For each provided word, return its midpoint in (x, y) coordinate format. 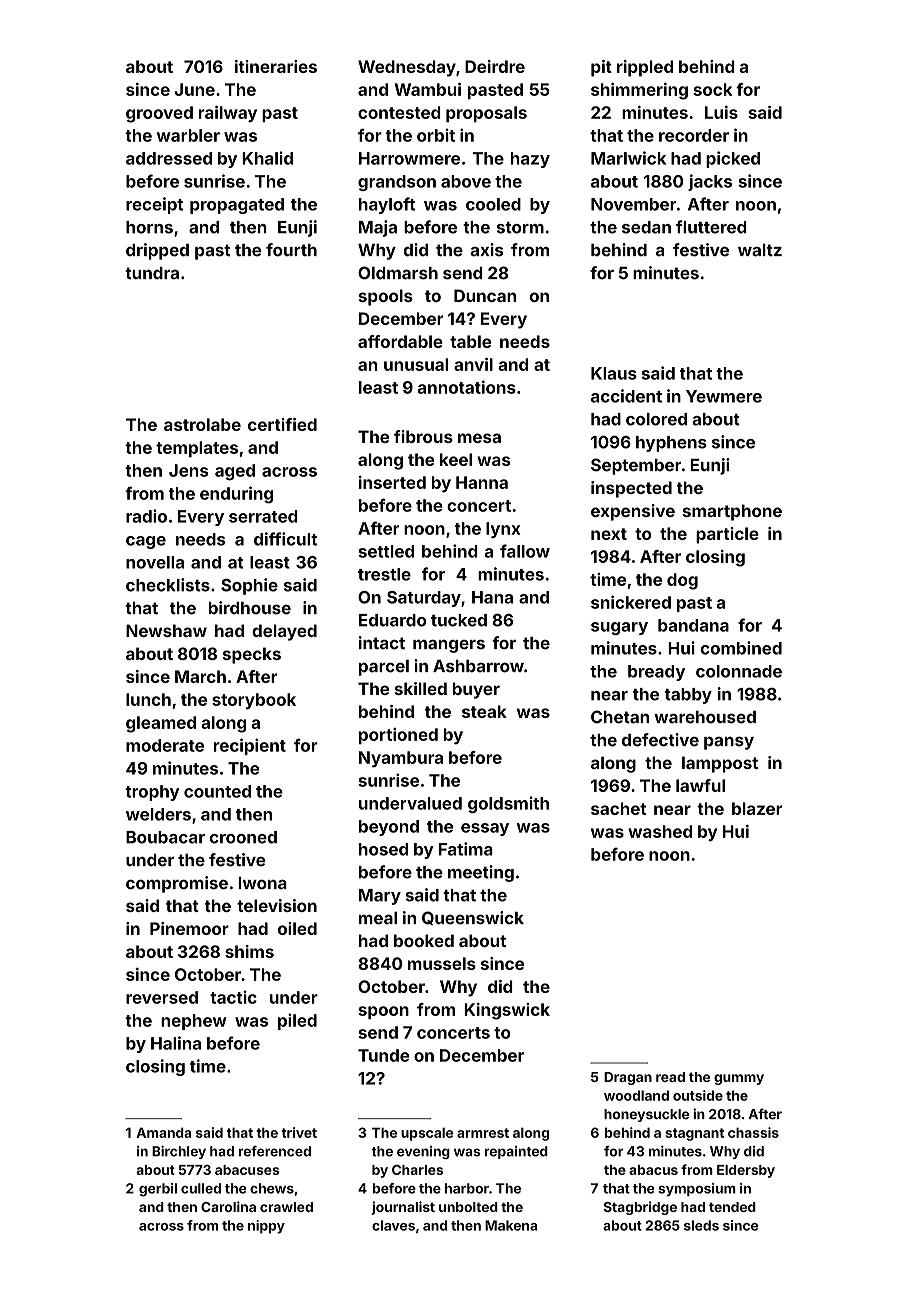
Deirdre (495, 66)
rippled (645, 68)
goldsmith (508, 804)
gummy (739, 1079)
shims (249, 951)
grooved (159, 114)
